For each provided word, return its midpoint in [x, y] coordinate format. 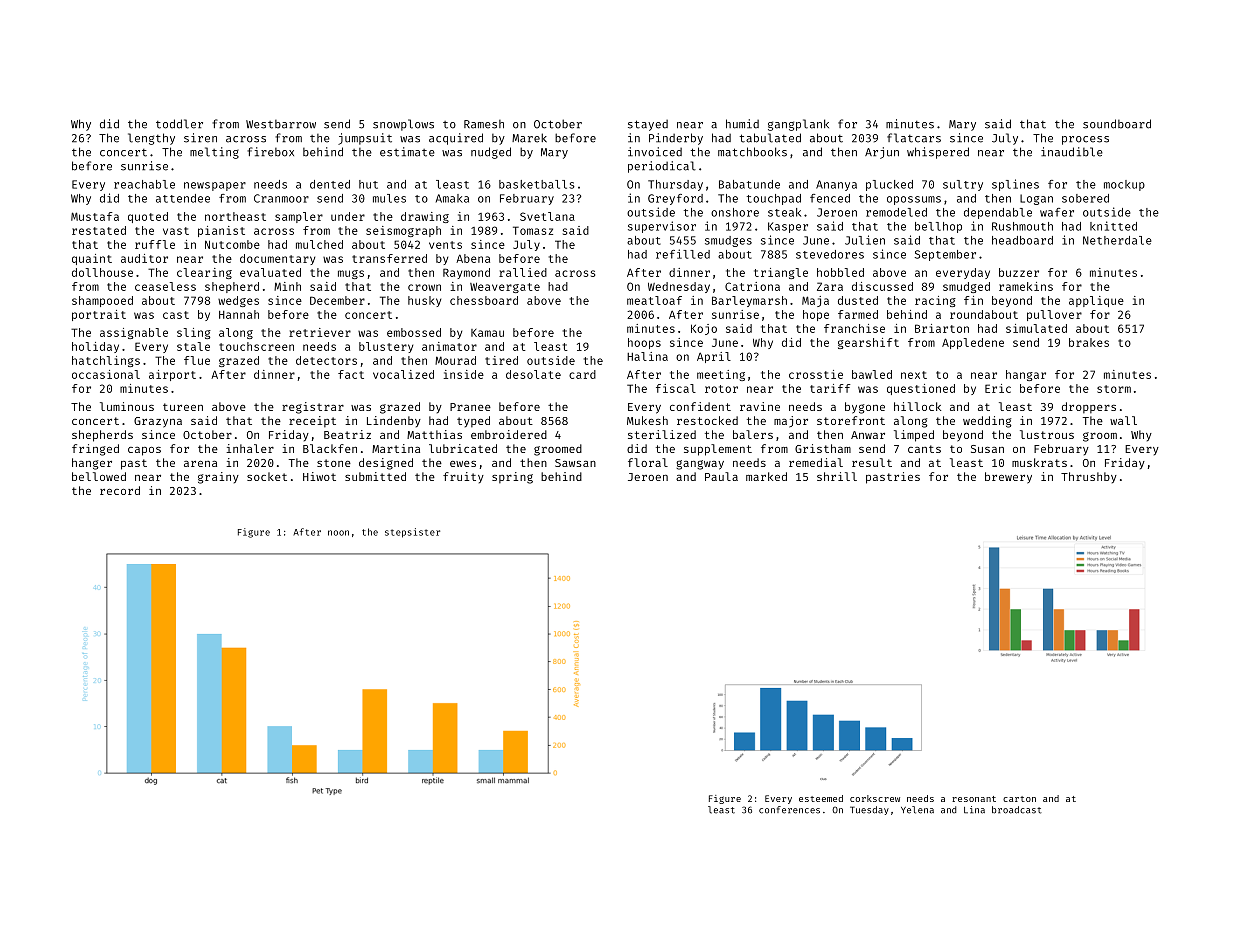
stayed [648, 125]
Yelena [917, 810]
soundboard [1117, 124]
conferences [789, 810]
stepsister [412, 533]
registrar [313, 408]
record [120, 490]
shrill [837, 476]
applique [1096, 301]
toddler [179, 124]
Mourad [455, 360]
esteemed [821, 798]
